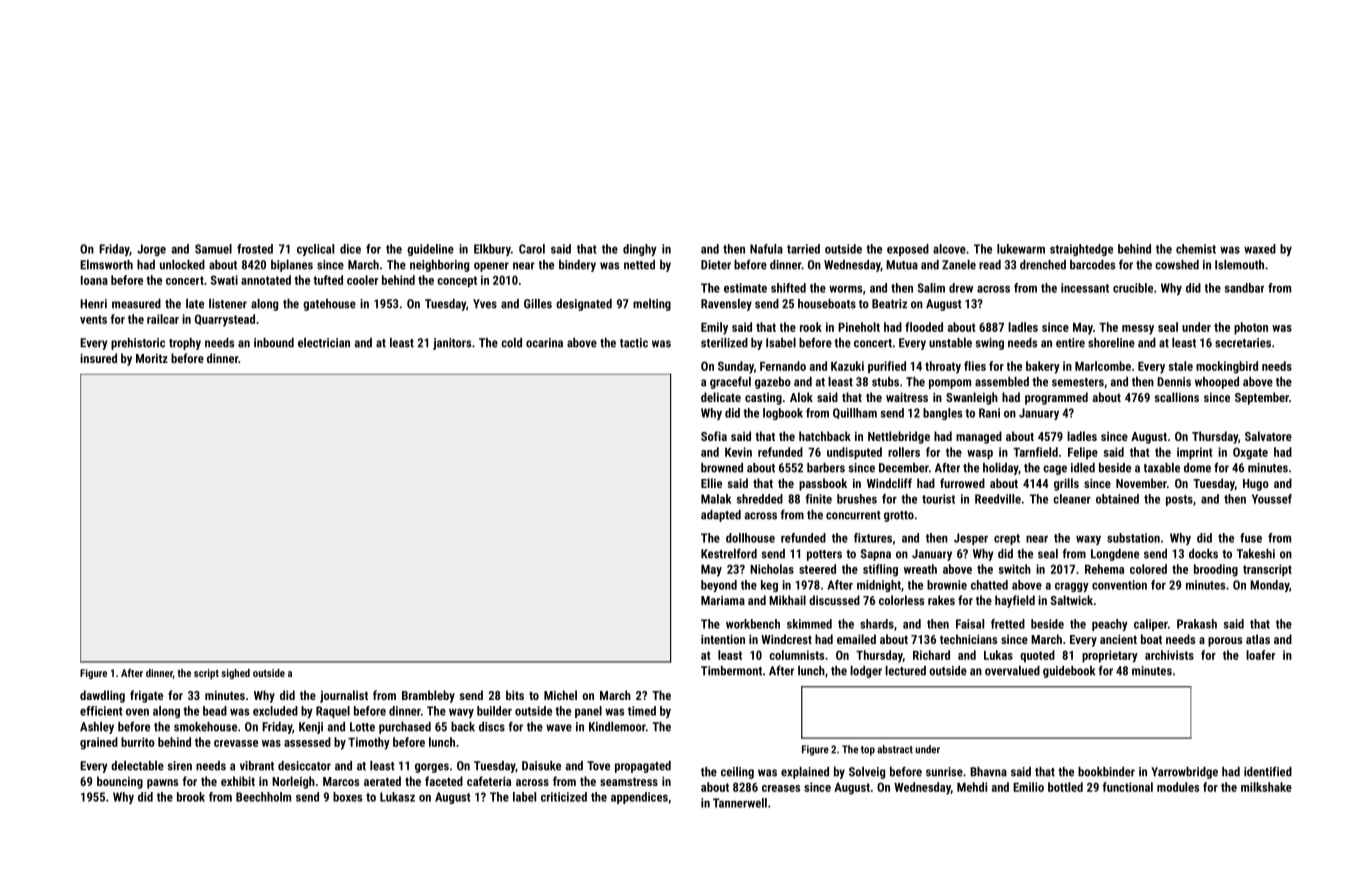  Describe the element at coordinates (714, 328) in the document. I see `Emily` at that location.
